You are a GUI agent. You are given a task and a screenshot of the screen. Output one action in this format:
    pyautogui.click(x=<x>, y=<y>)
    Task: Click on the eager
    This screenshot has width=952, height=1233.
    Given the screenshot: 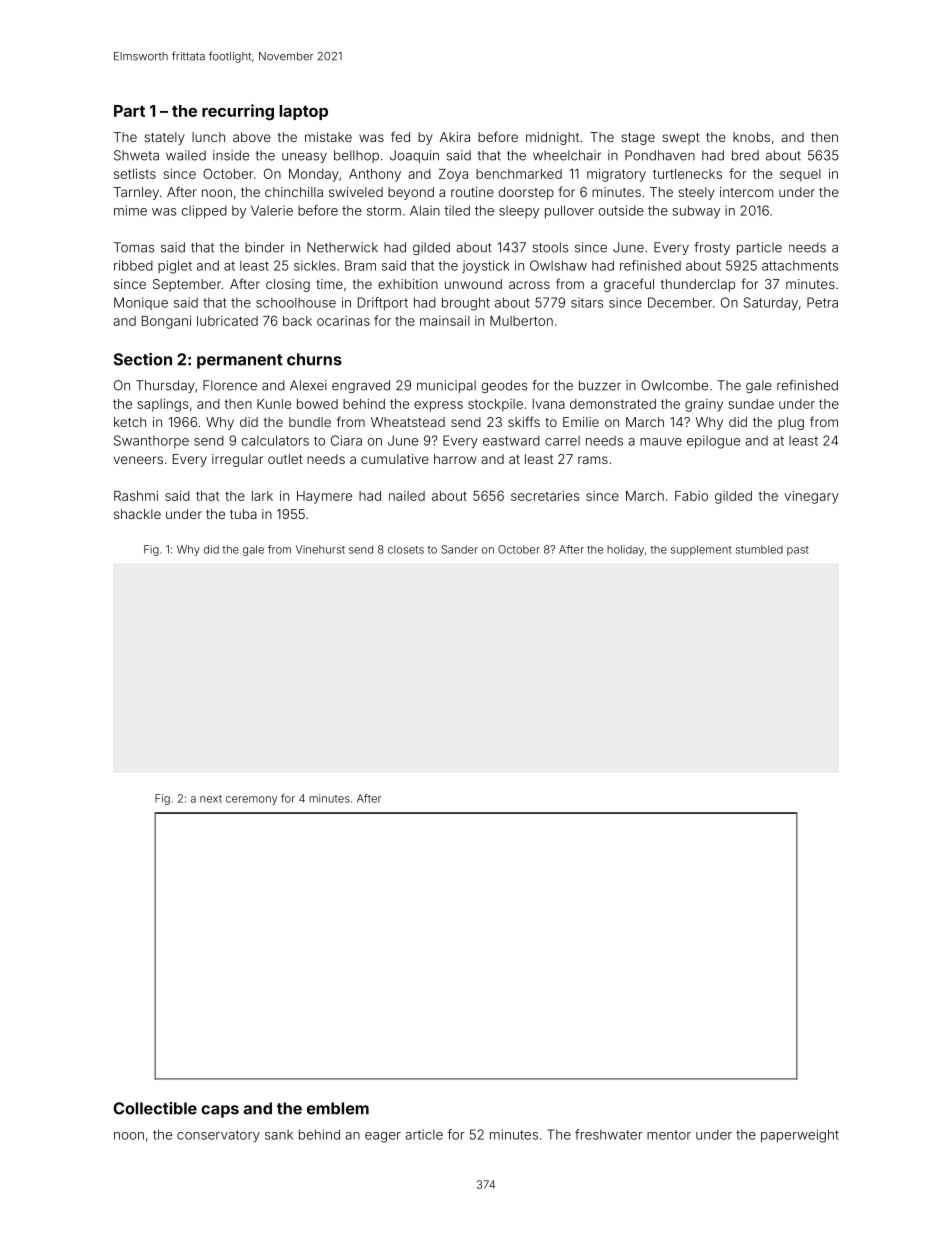 What is the action you would take?
    pyautogui.click(x=383, y=1137)
